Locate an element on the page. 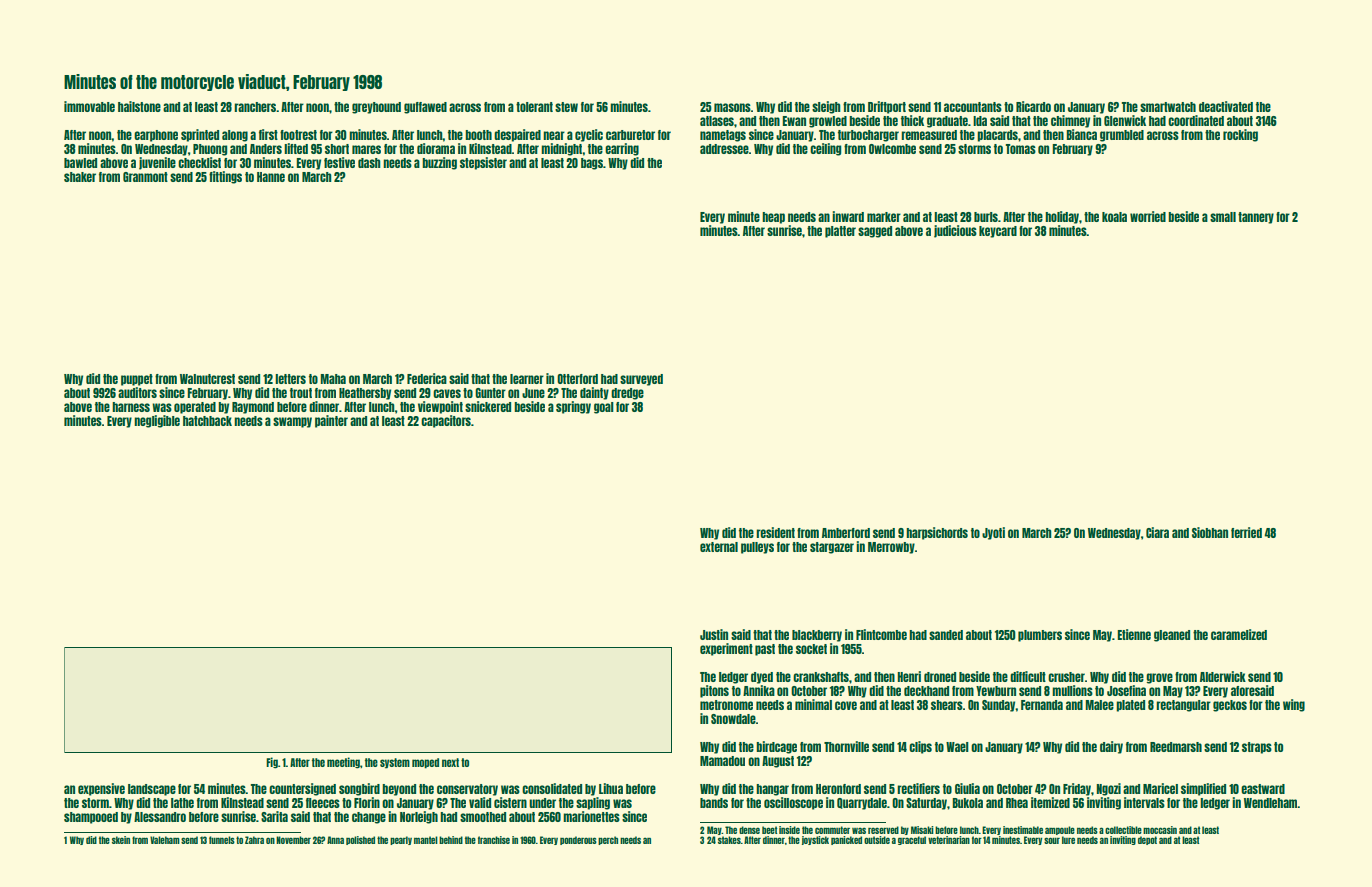 Image resolution: width=1372 pixels, height=887 pixels. marionettes is located at coordinates (592, 816).
